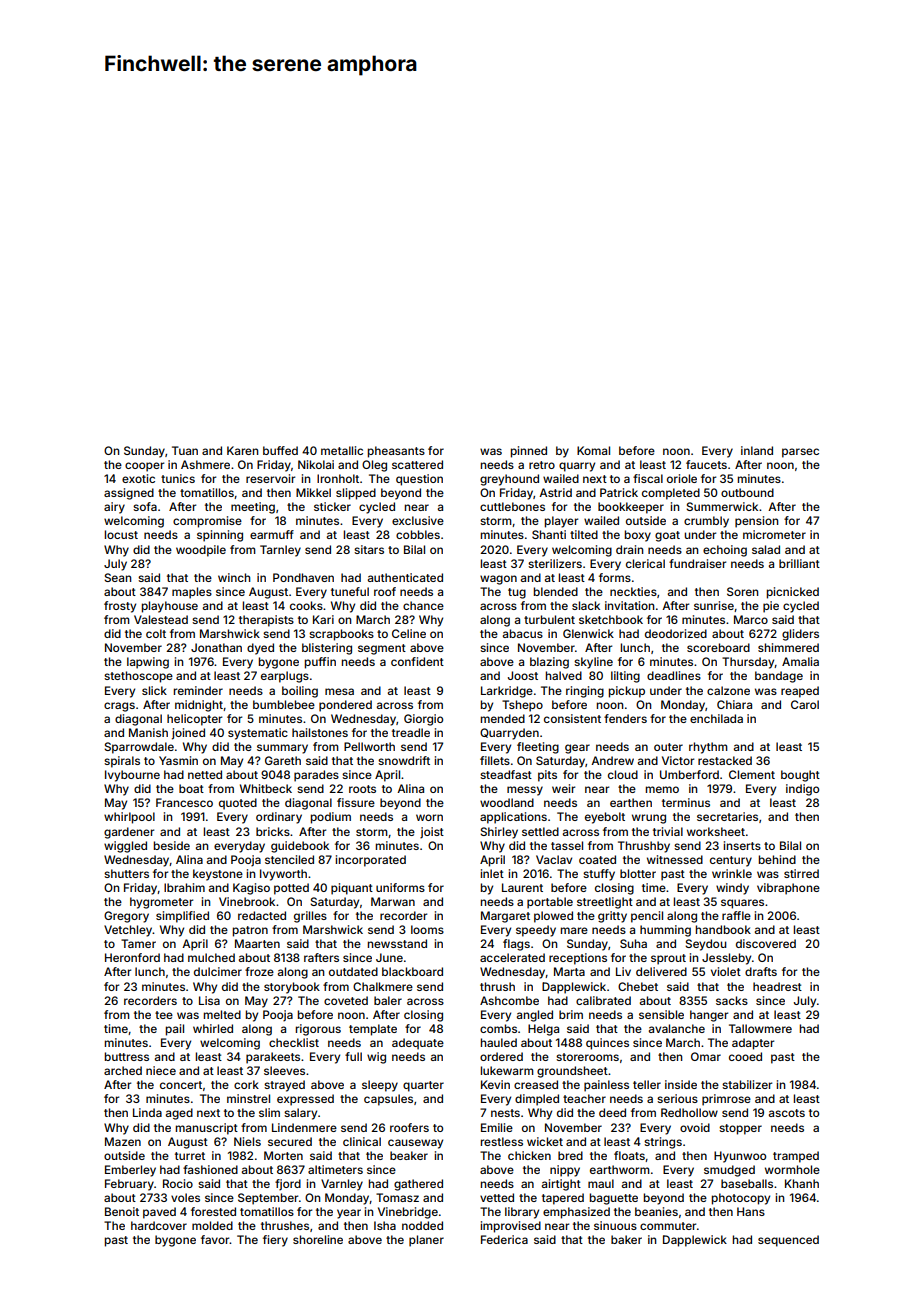 The image size is (924, 1308). Describe the element at coordinates (369, 549) in the screenshot. I see `sitars` at that location.
